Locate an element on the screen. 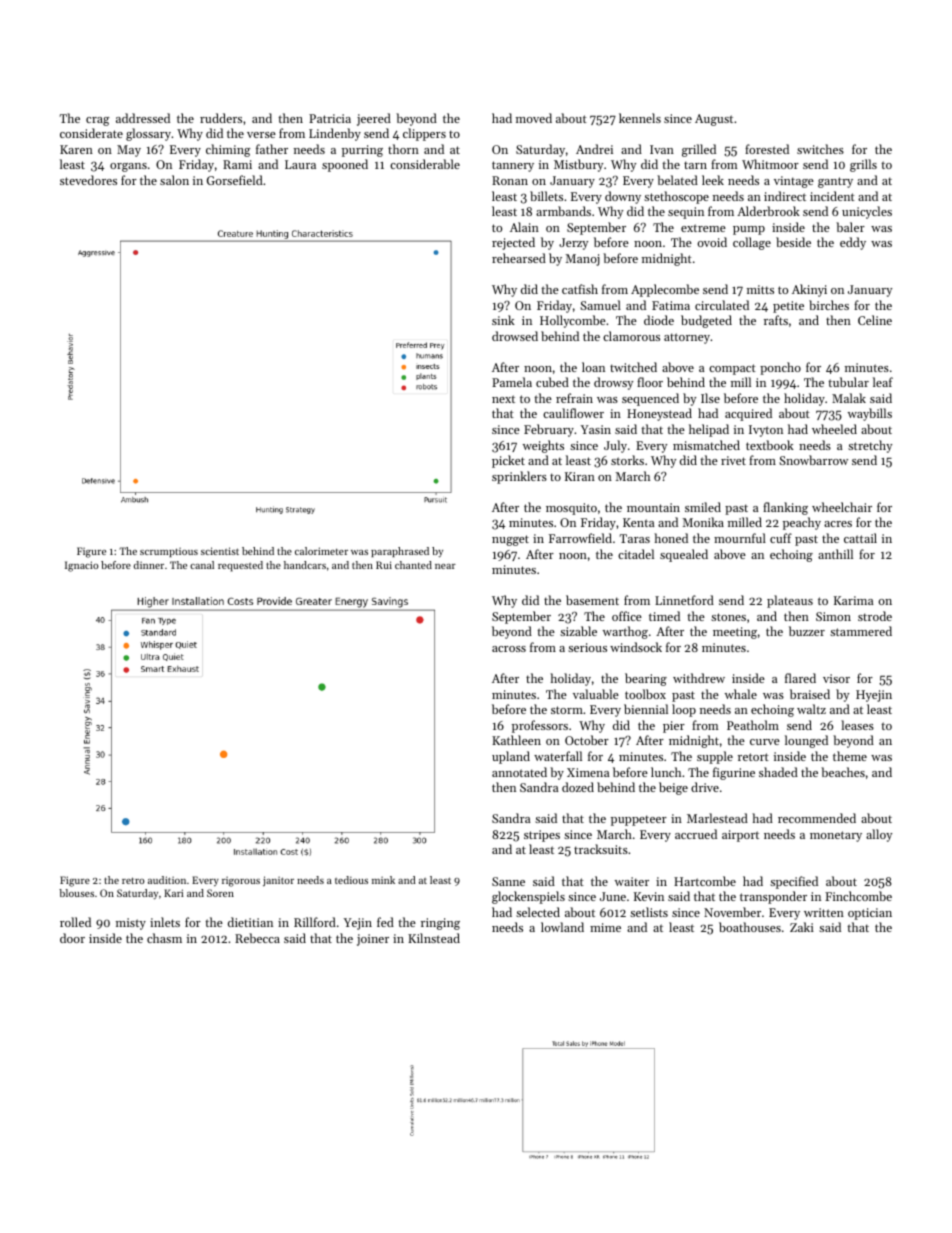  anthill is located at coordinates (835, 554).
